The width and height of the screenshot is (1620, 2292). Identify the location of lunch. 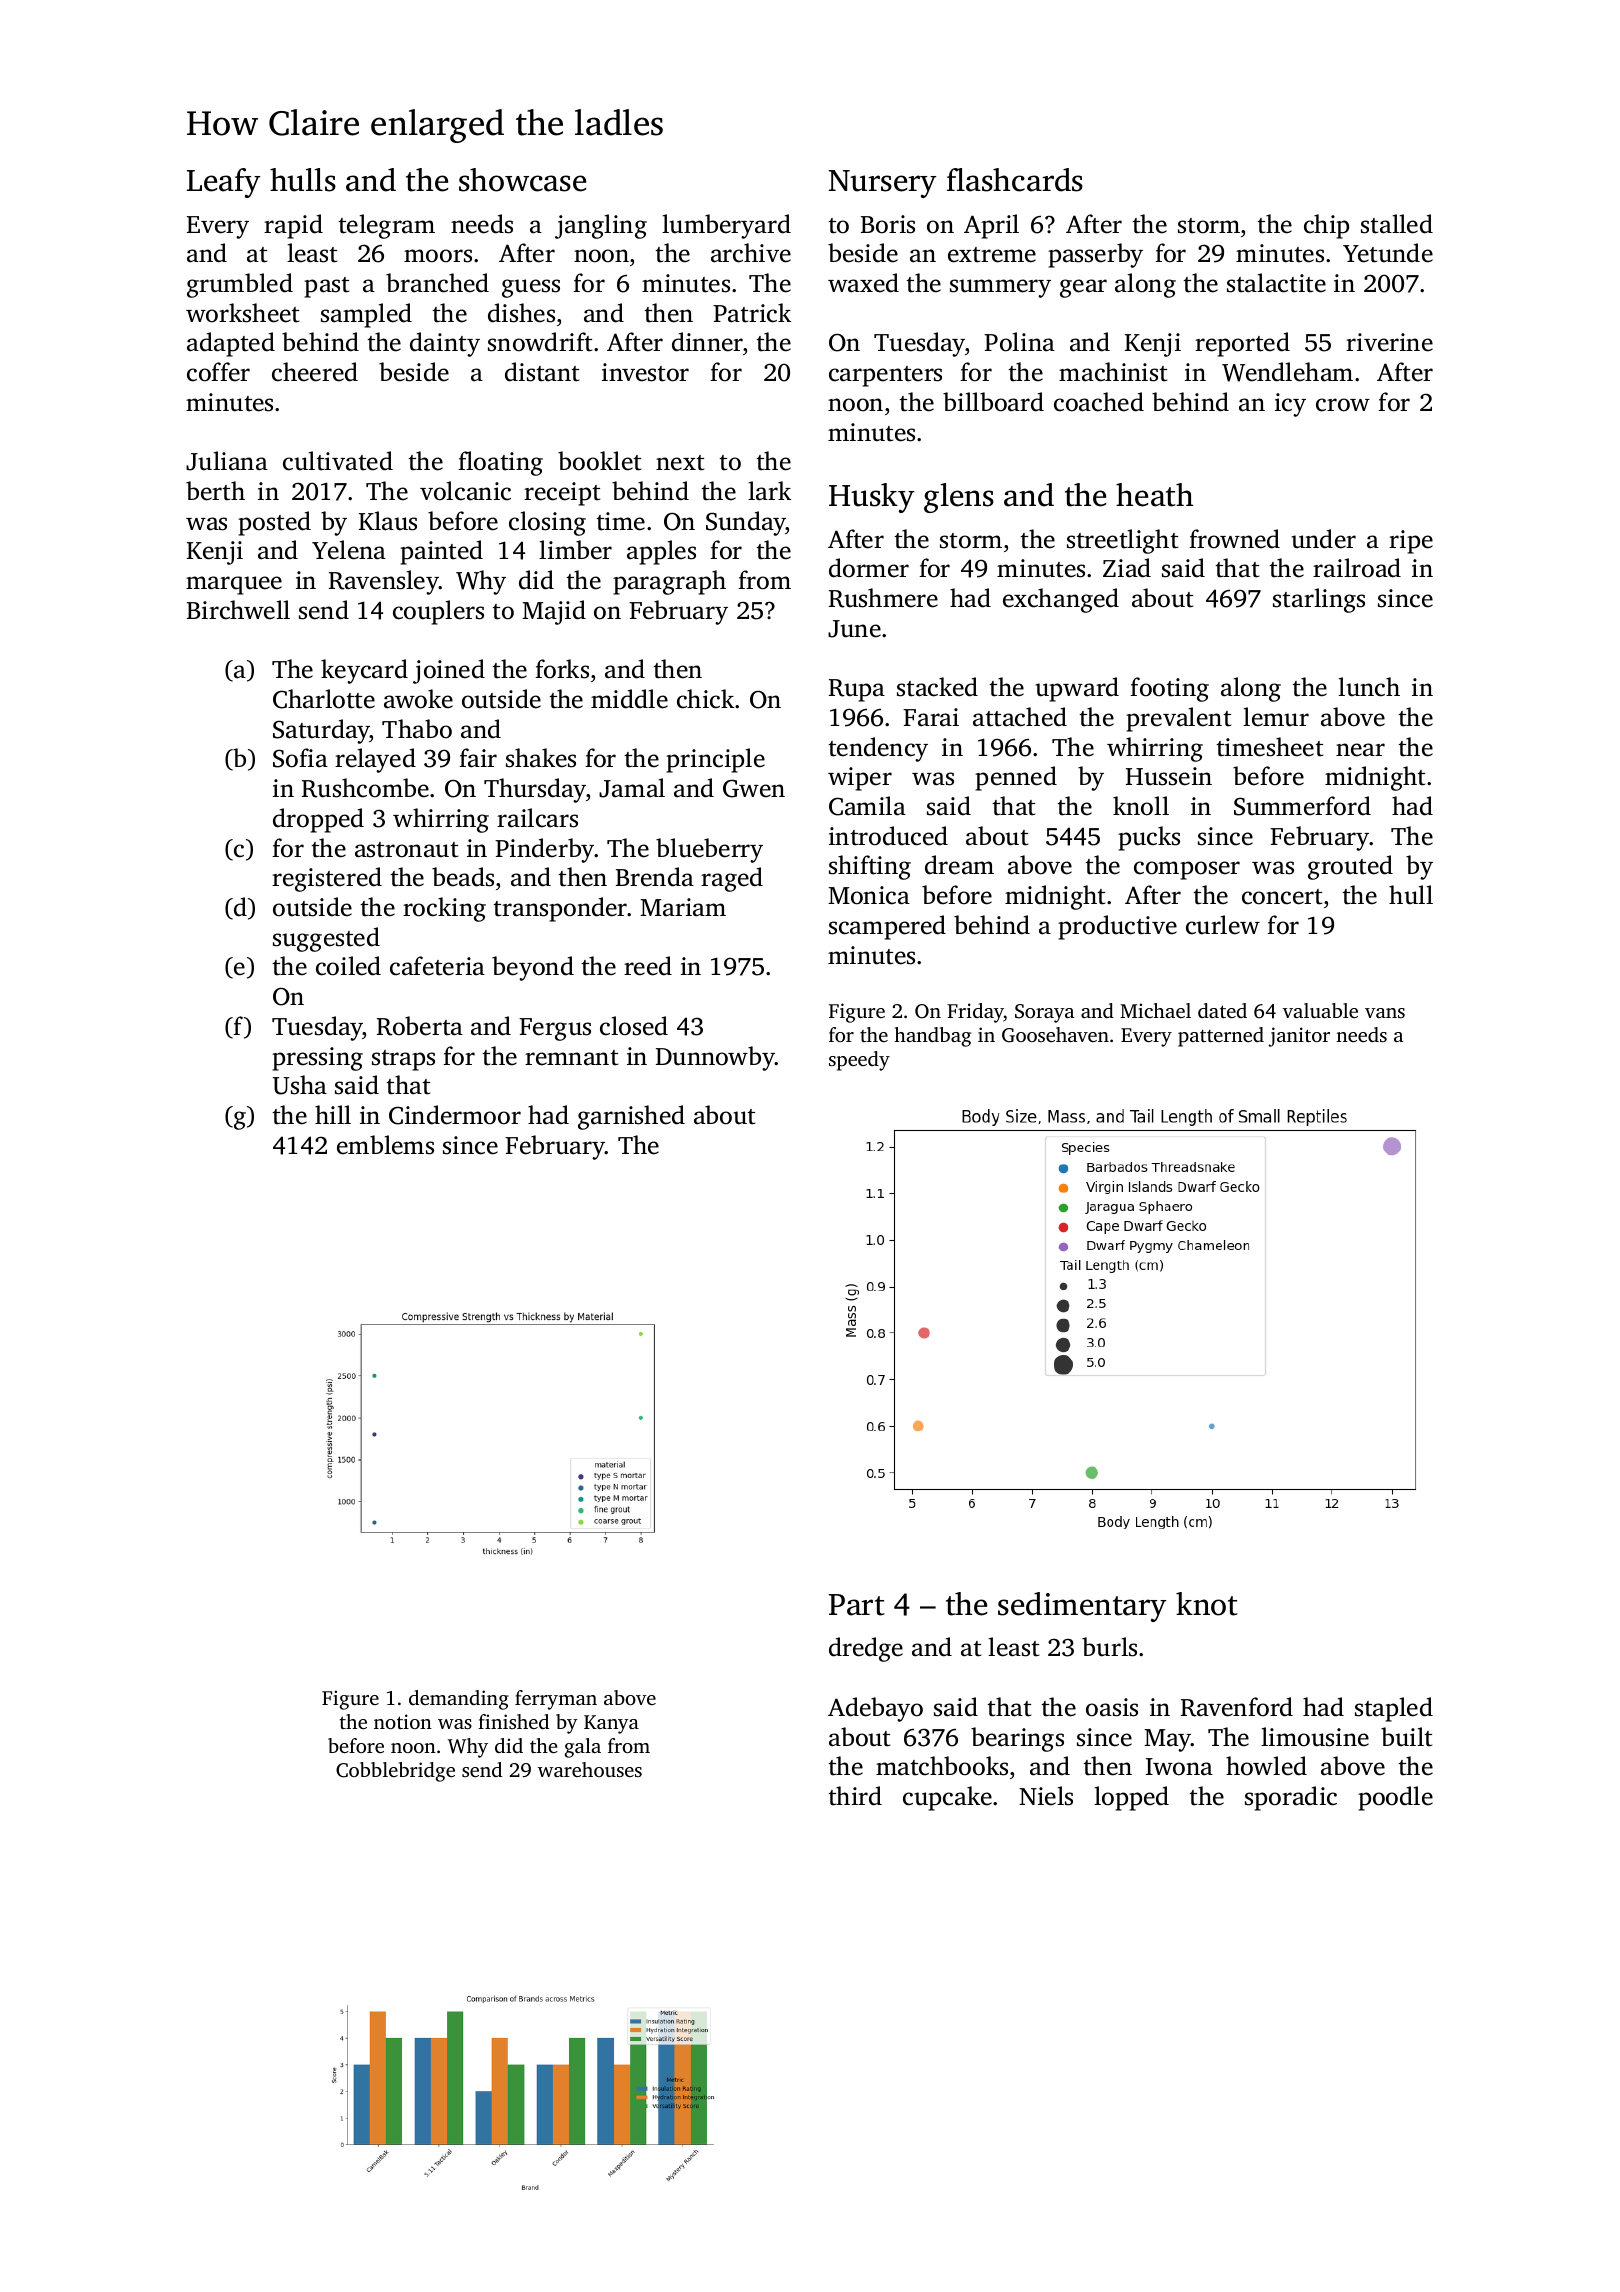
(1369, 687).
